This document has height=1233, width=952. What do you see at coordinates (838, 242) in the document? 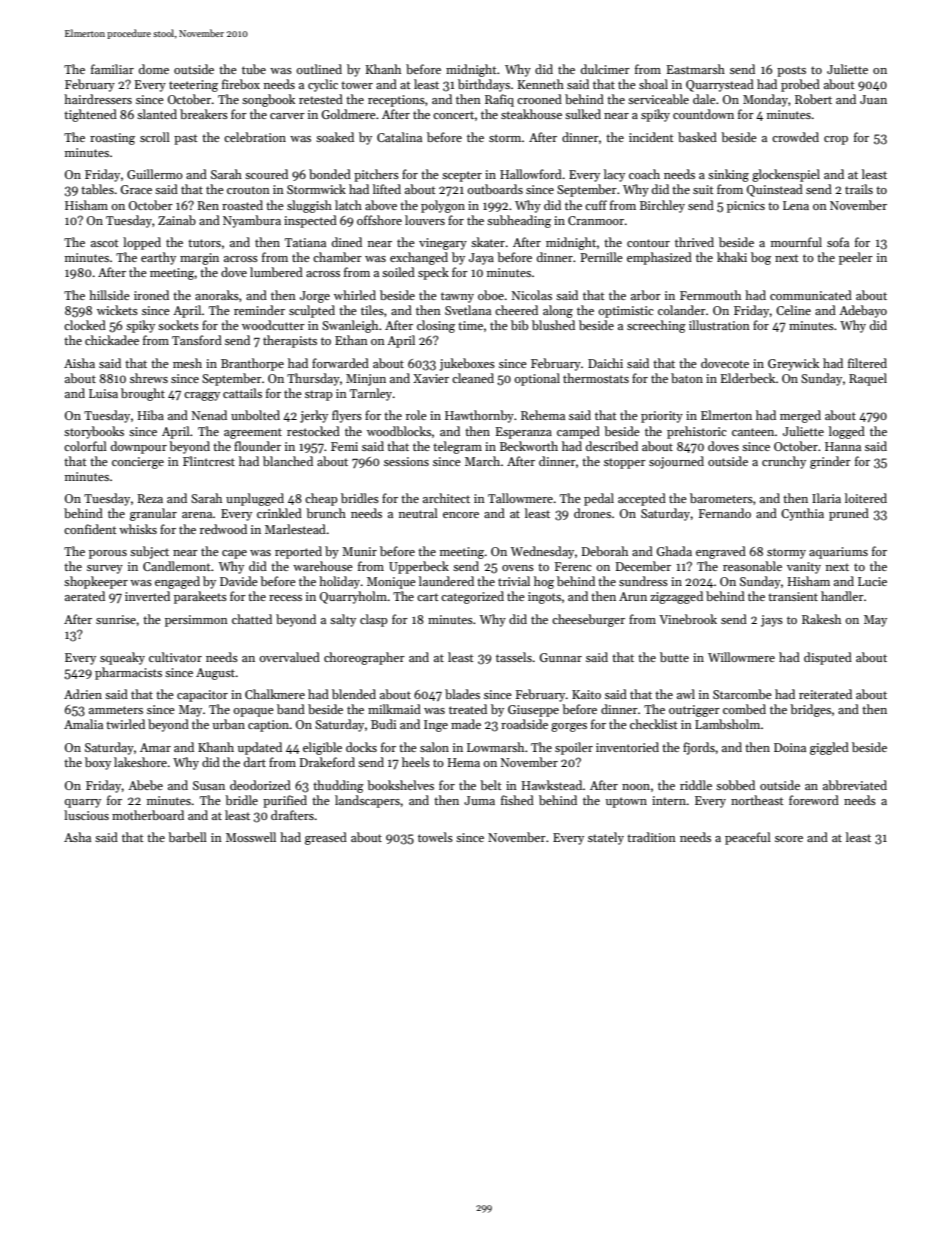
I see `sofa` at bounding box center [838, 242].
